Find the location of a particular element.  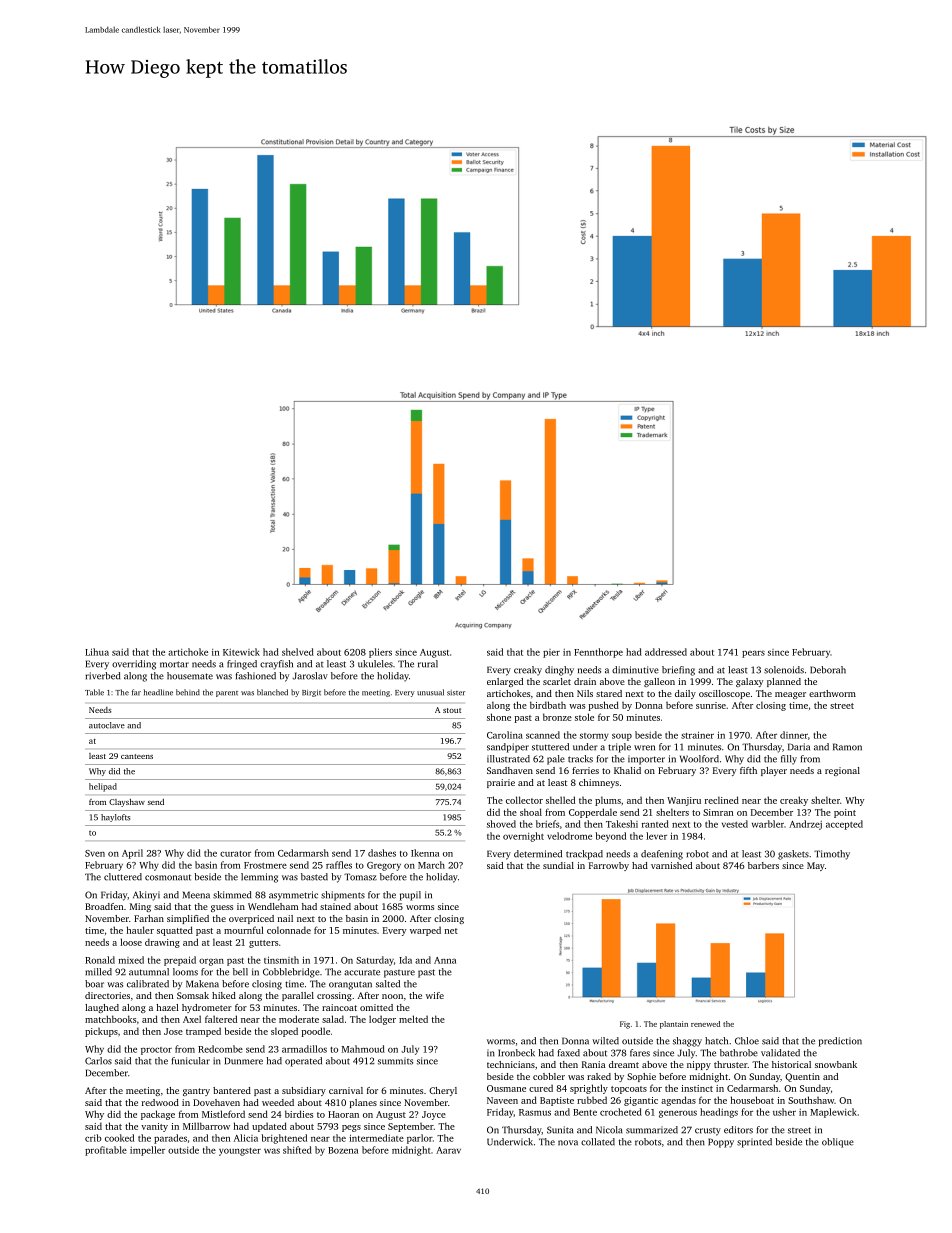

dinner is located at coordinates (794, 735).
